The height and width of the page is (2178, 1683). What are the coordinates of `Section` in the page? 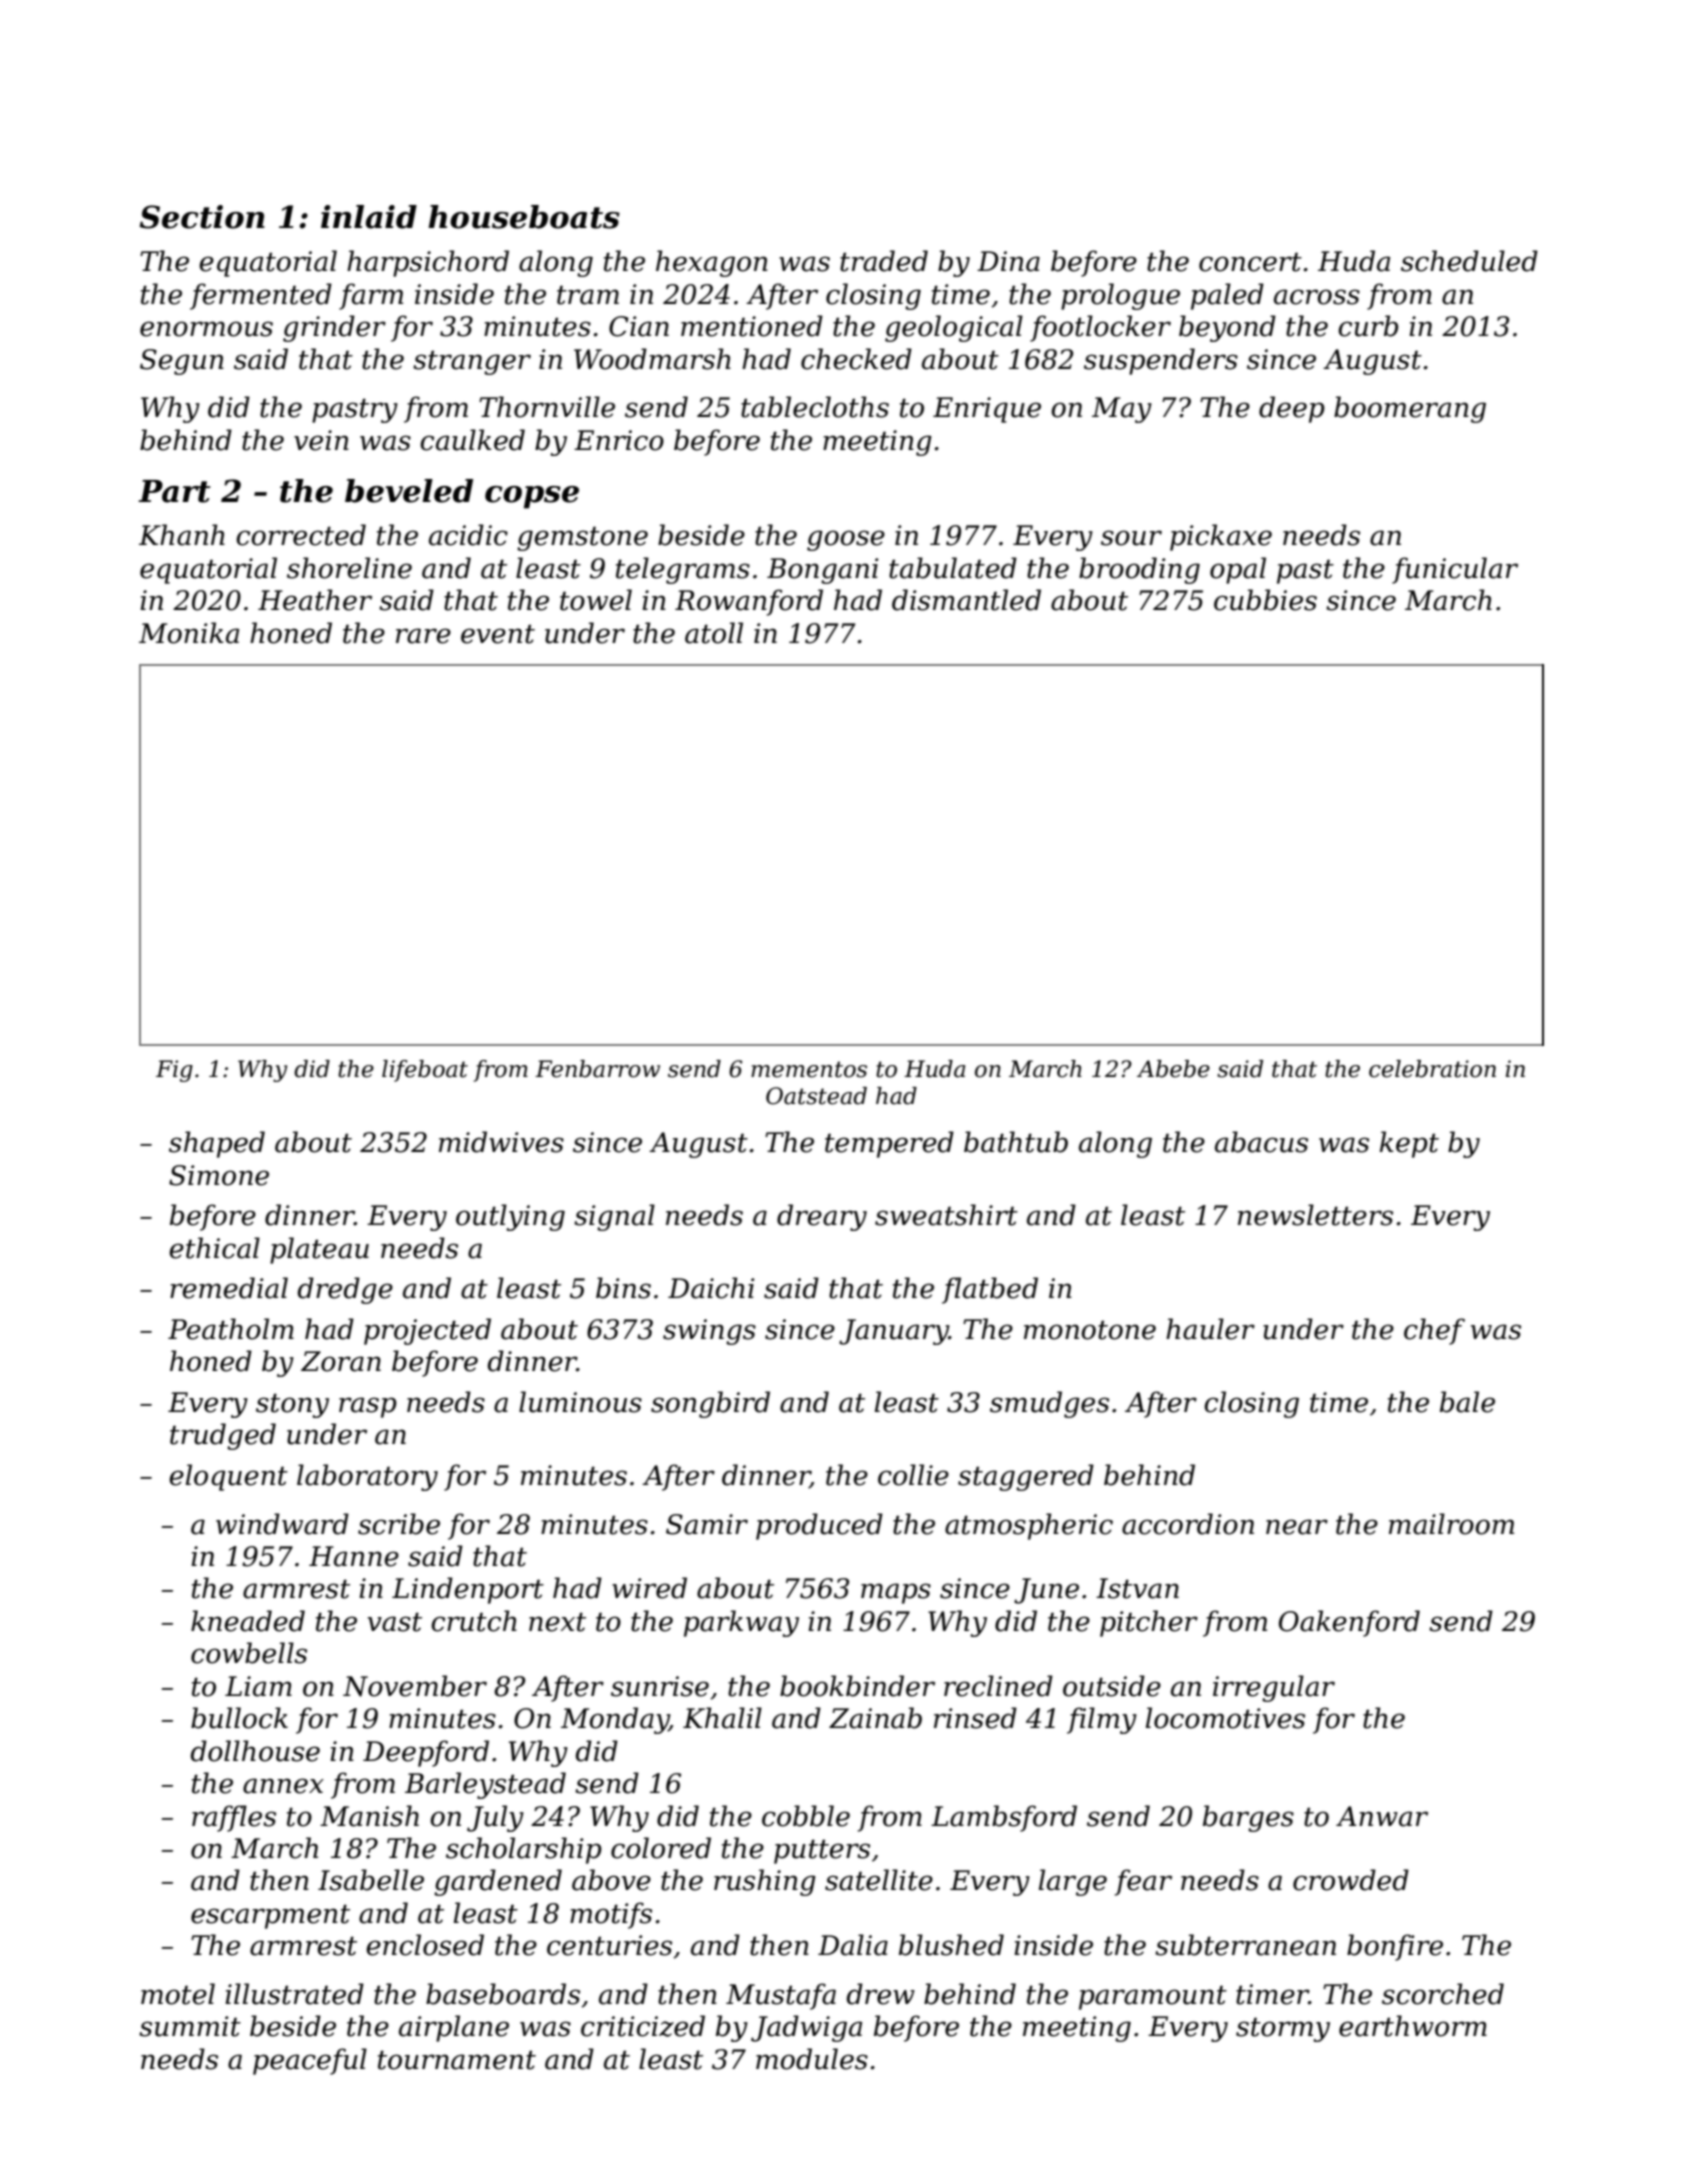 It's located at (202, 217).
